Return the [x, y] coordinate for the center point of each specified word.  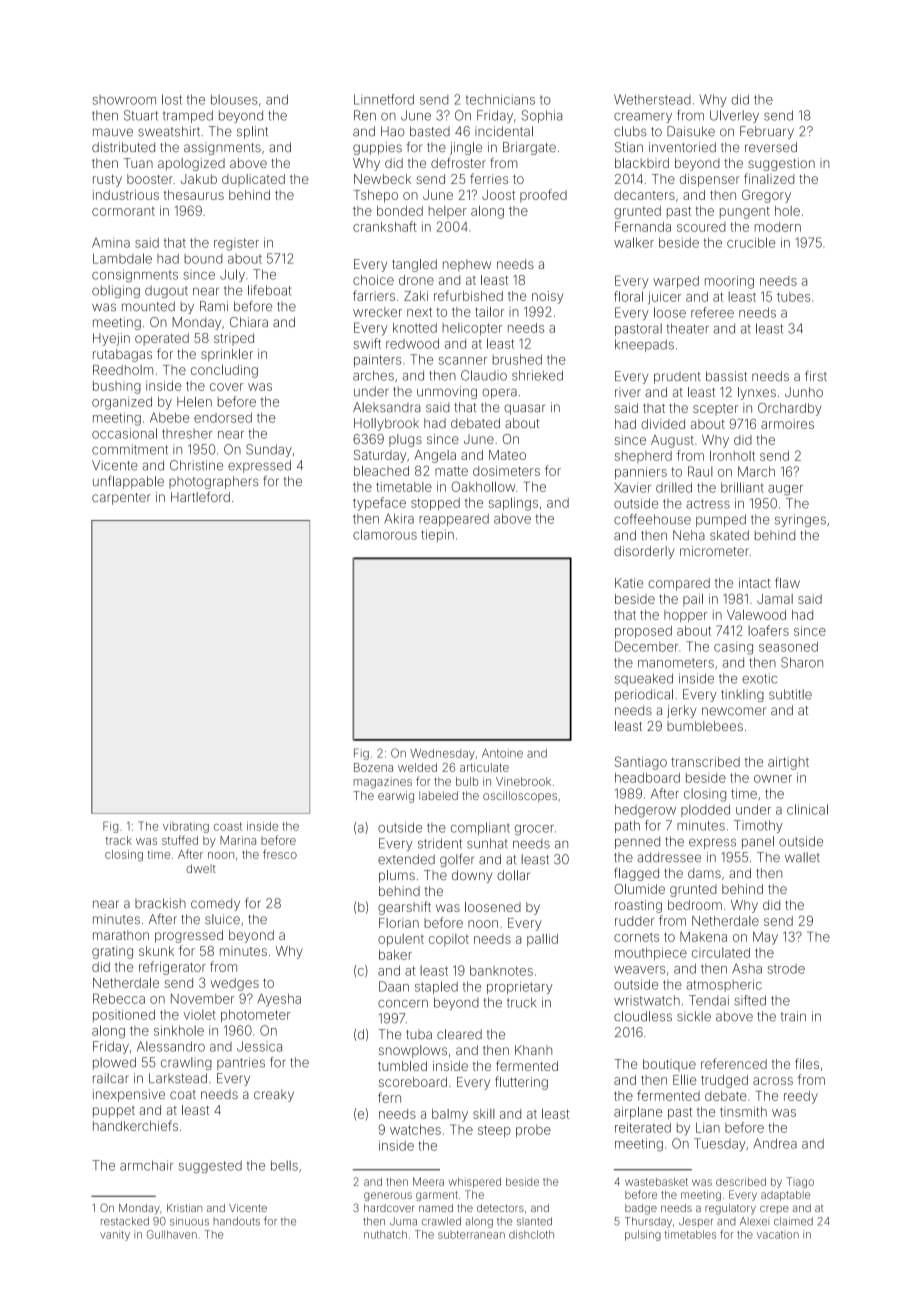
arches [373, 375]
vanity [115, 1235]
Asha [747, 968]
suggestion [781, 164]
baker [395, 955]
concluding [224, 371]
